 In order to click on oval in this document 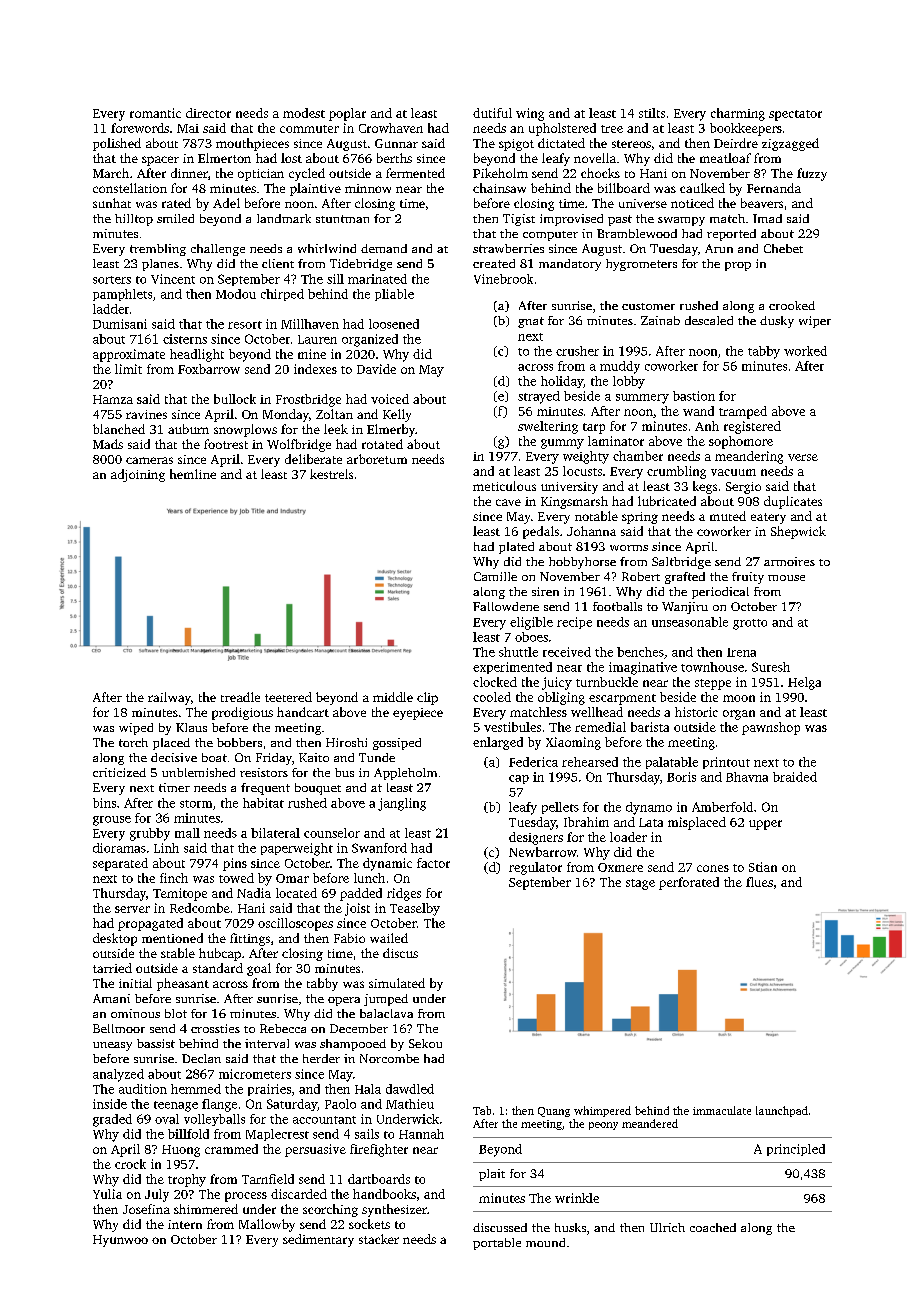, I will do `click(167, 1119)`.
